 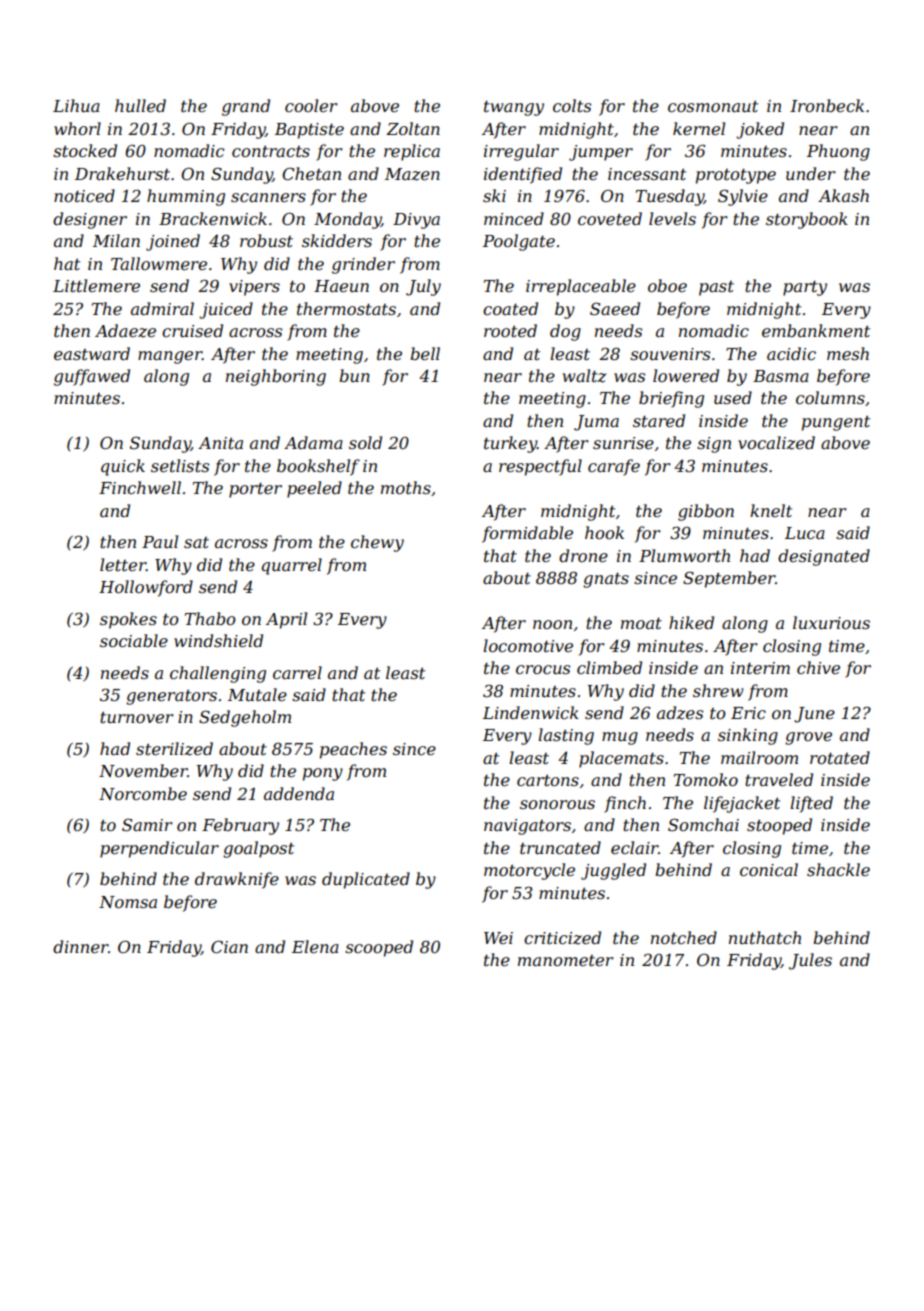 What do you see at coordinates (827, 105) in the document?
I see `Ironbeck` at bounding box center [827, 105].
